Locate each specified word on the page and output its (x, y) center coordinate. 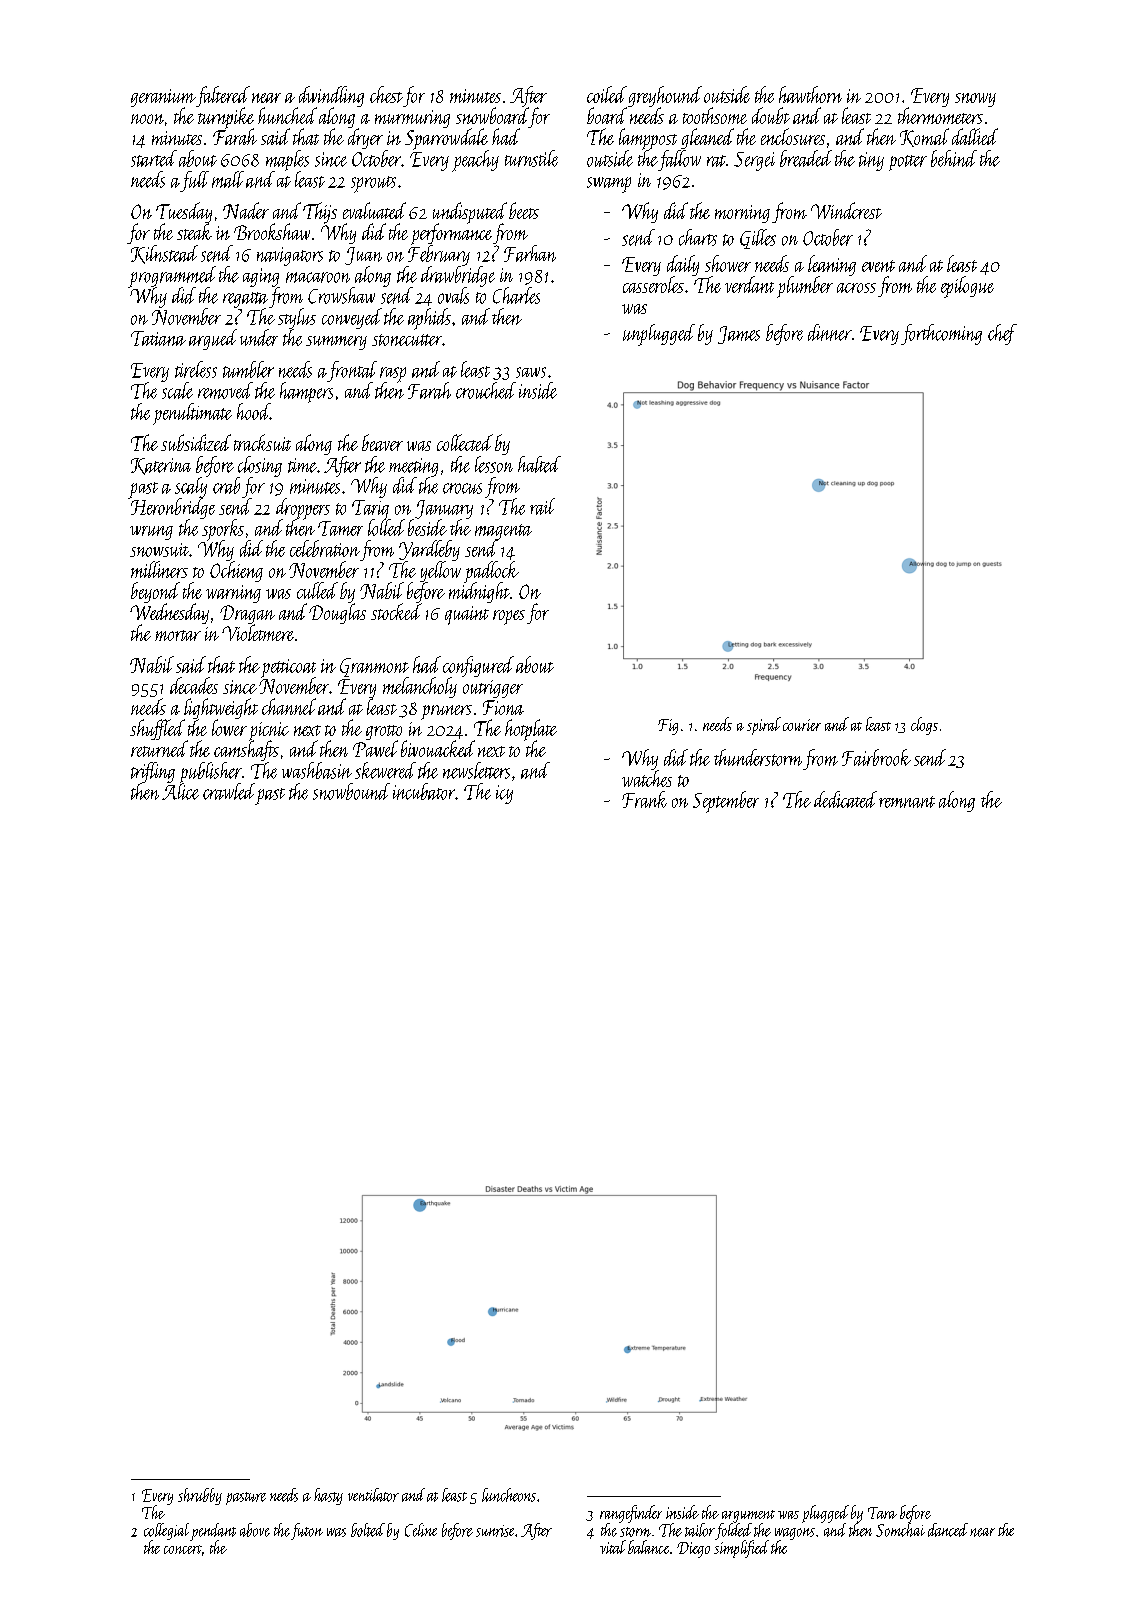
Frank (644, 799)
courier (802, 725)
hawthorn (810, 94)
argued (213, 339)
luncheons (509, 1495)
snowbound (351, 791)
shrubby (200, 1496)
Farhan (530, 253)
